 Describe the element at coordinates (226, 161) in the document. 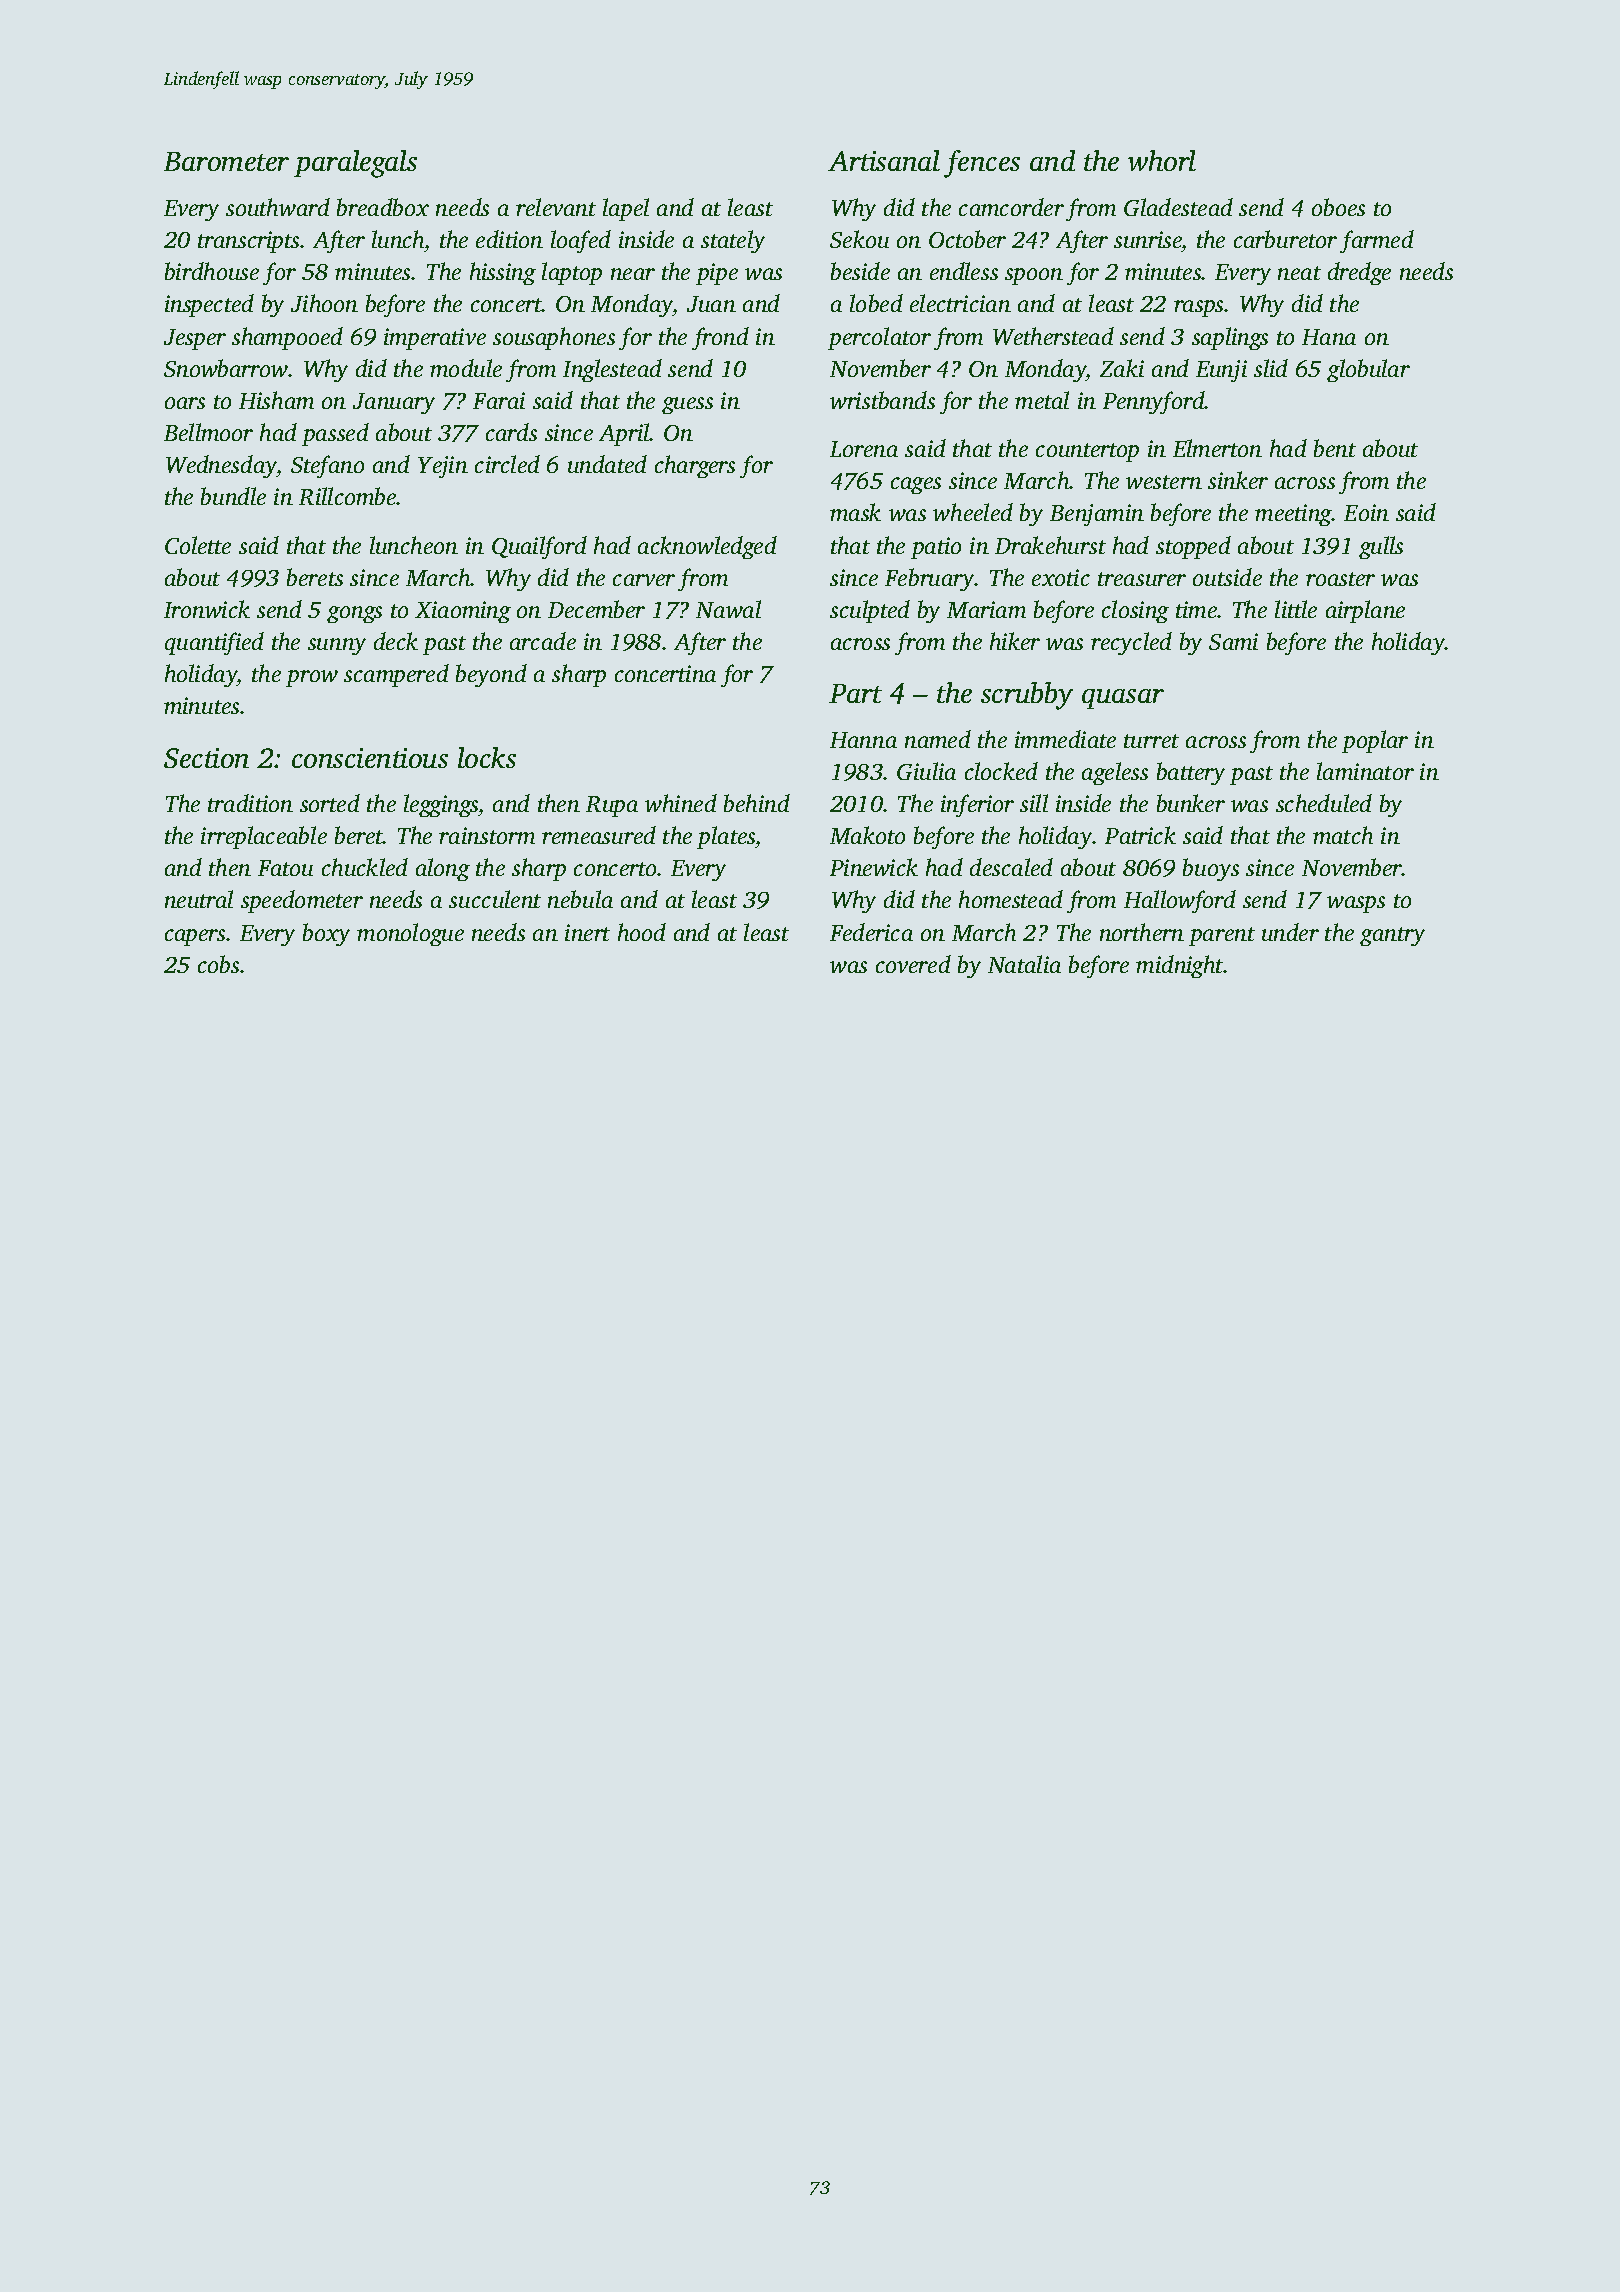

I see `Barometer` at that location.
